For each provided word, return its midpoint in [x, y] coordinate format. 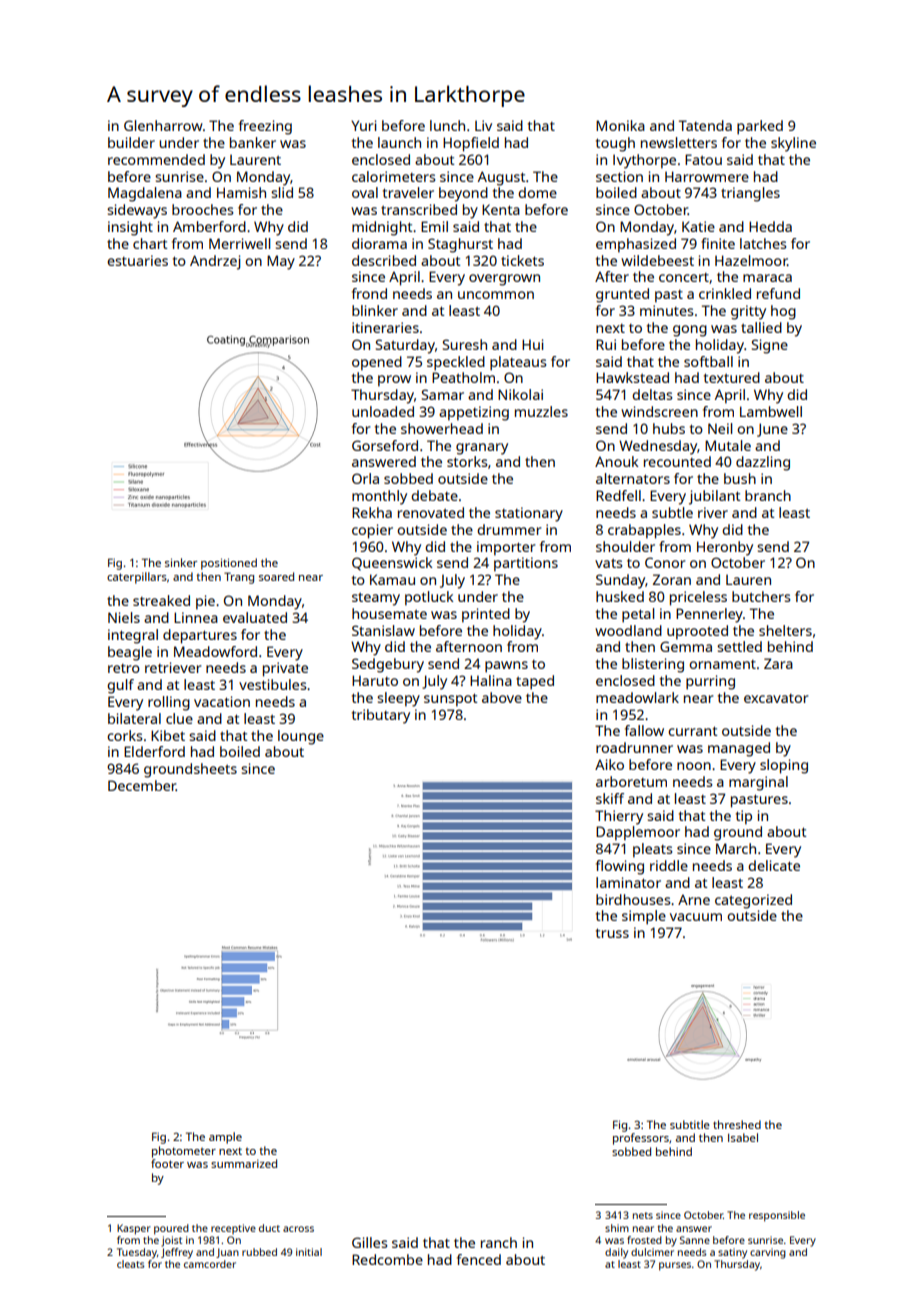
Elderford [154, 751]
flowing [620, 867]
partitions [526, 564]
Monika [620, 125]
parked [760, 127]
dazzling [763, 463]
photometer [184, 1152]
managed [739, 749]
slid [282, 192]
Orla [365, 478]
